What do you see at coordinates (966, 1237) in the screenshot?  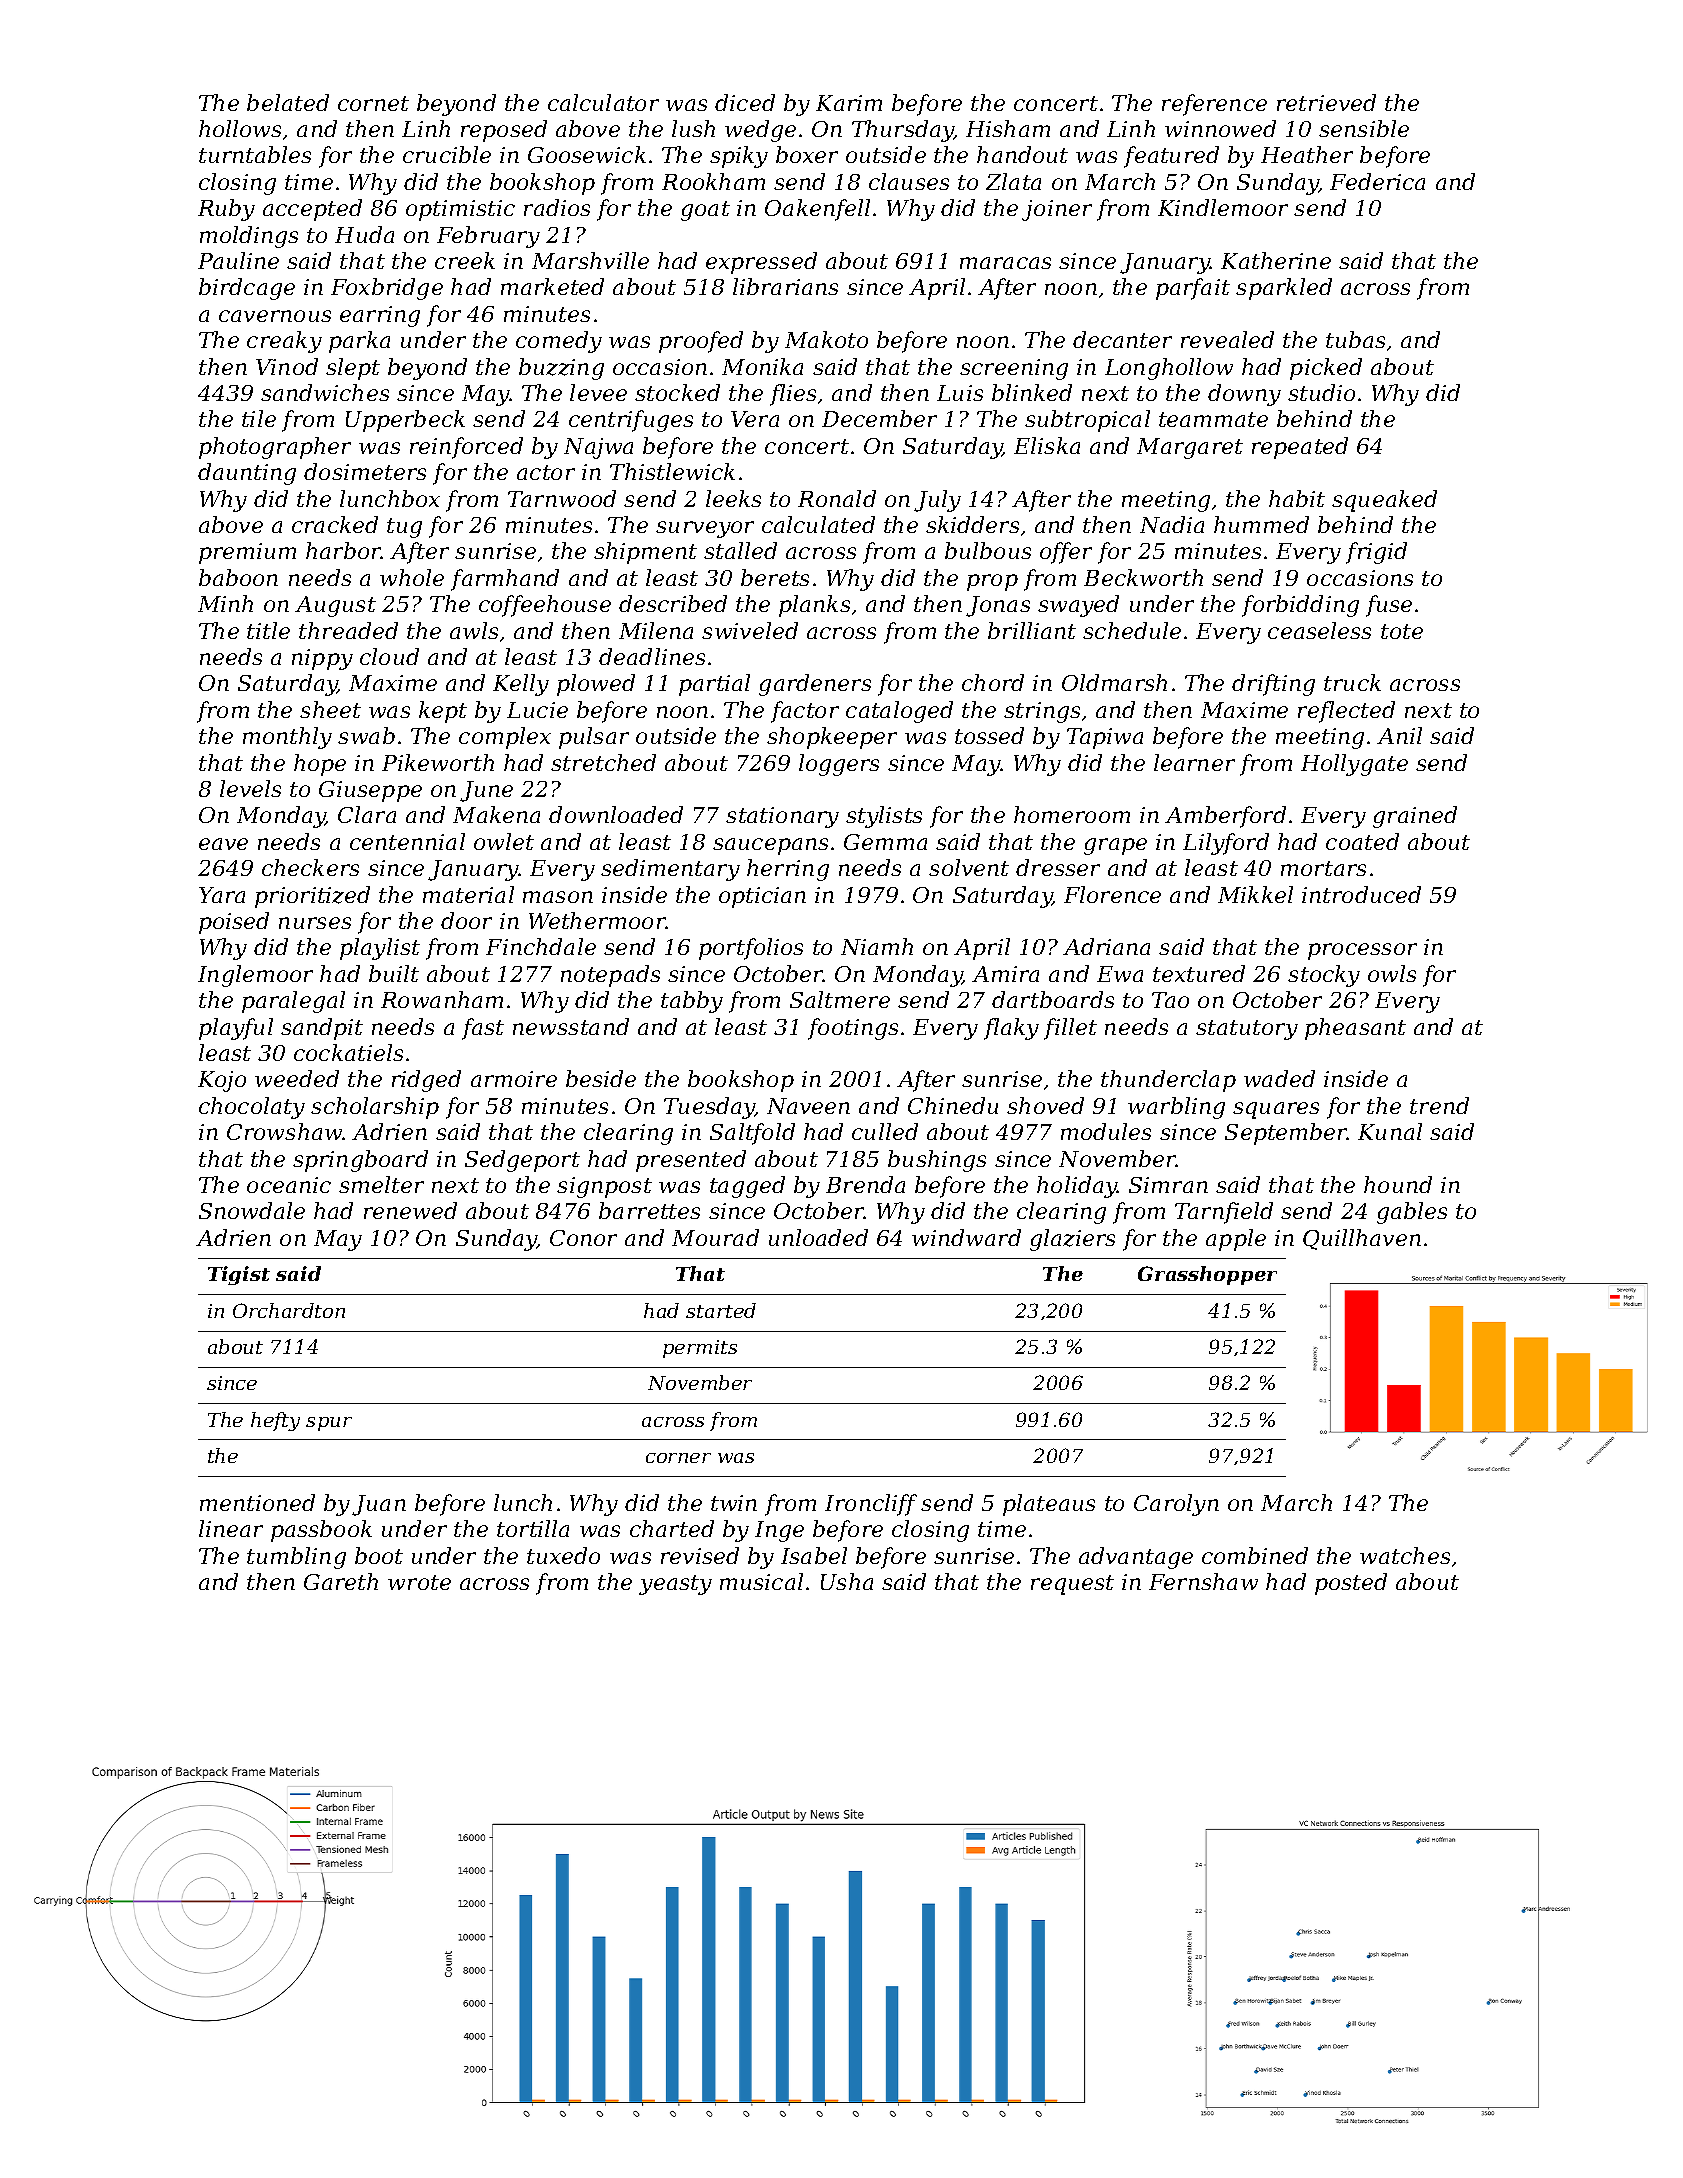 I see `windward` at bounding box center [966, 1237].
